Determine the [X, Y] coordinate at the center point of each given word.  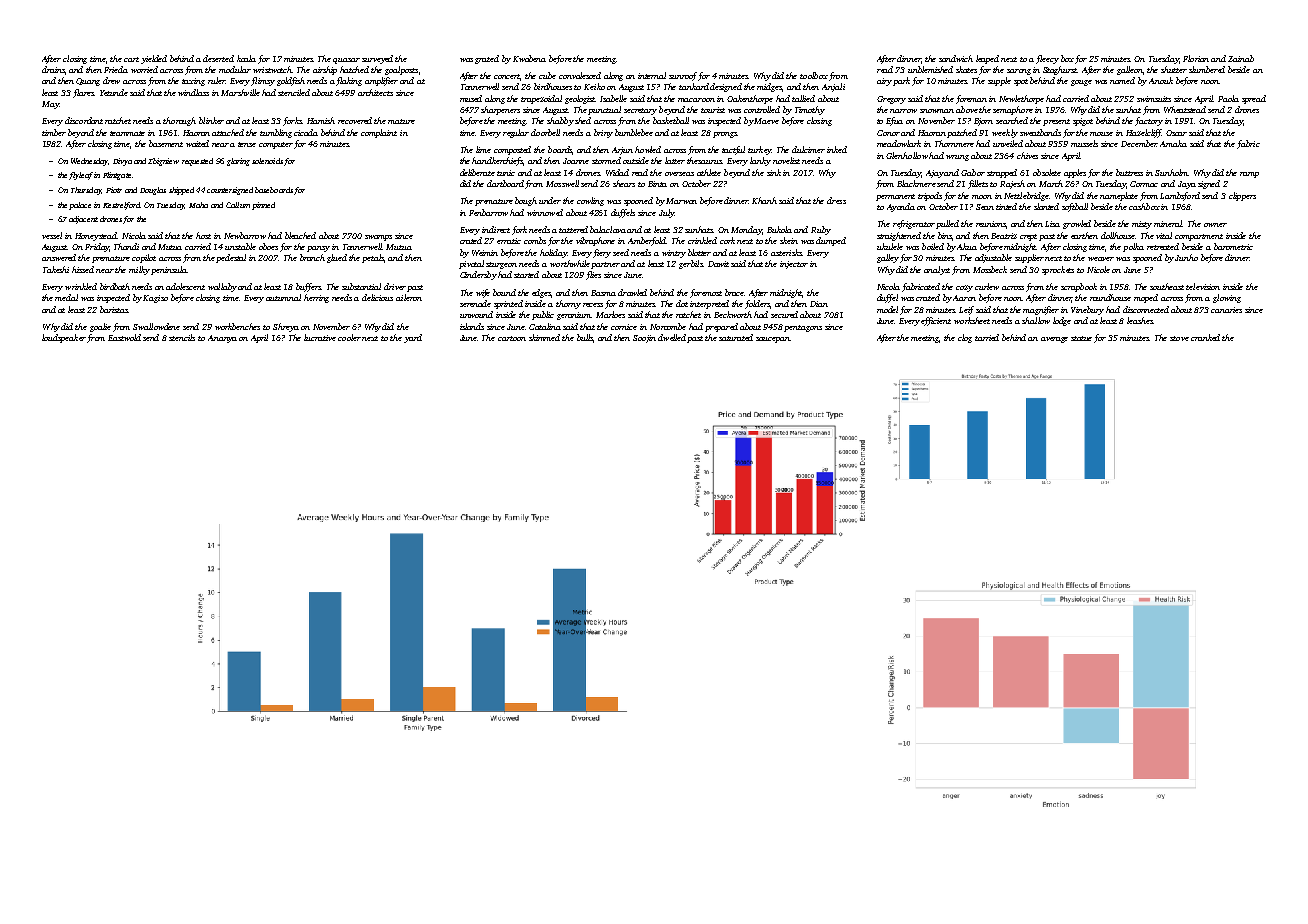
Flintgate [117, 176]
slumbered [1207, 69]
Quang [88, 82]
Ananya [222, 339]
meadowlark [899, 143]
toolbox [814, 75]
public [543, 315]
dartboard [505, 183]
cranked [1205, 337]
